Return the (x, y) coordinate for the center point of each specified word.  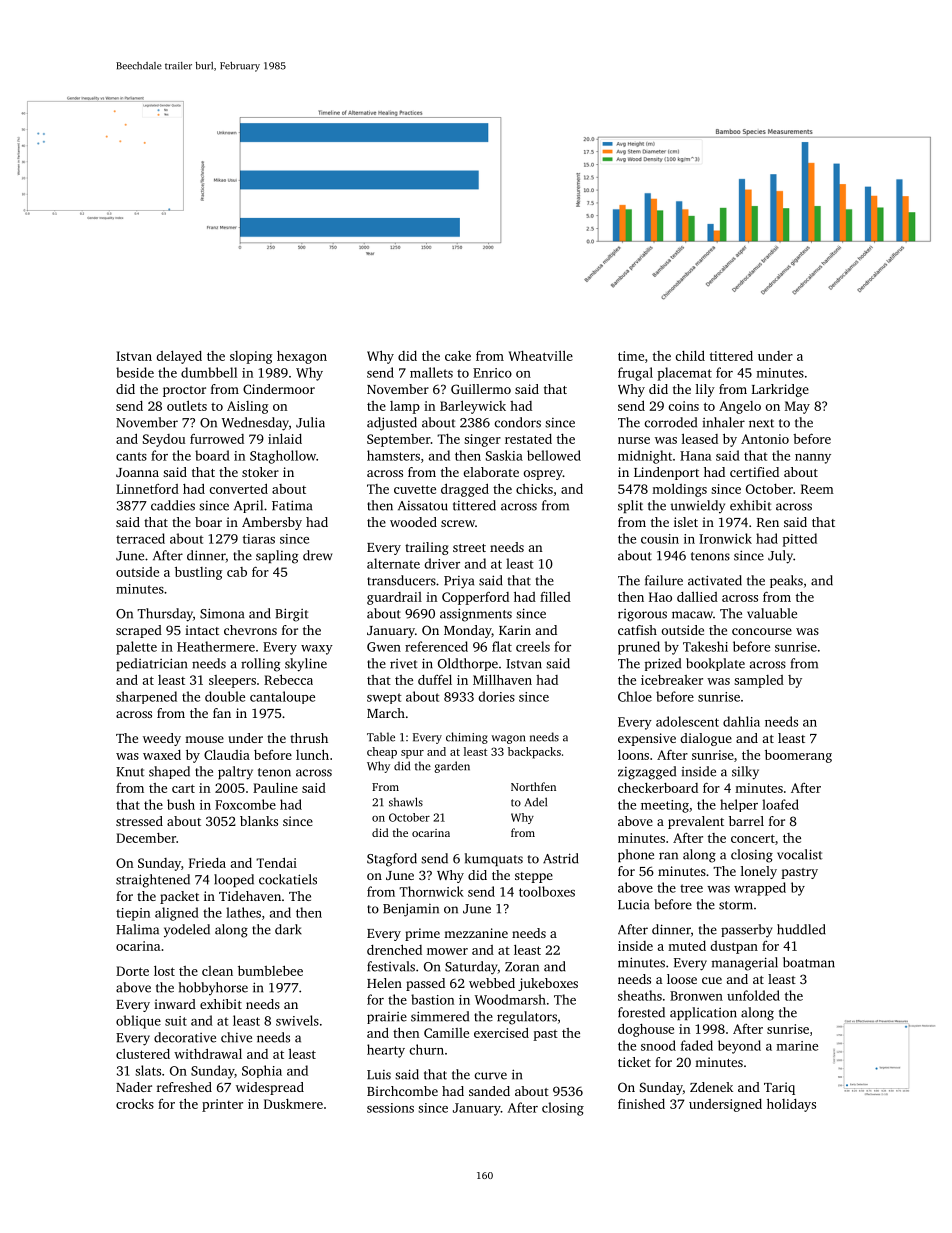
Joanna (137, 472)
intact (202, 630)
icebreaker (672, 680)
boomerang (798, 756)
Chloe (635, 696)
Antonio (765, 439)
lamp (405, 407)
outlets (187, 405)
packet (179, 897)
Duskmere (293, 1104)
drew (317, 555)
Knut (130, 772)
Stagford (392, 860)
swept (384, 698)
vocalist (800, 854)
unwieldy (698, 507)
